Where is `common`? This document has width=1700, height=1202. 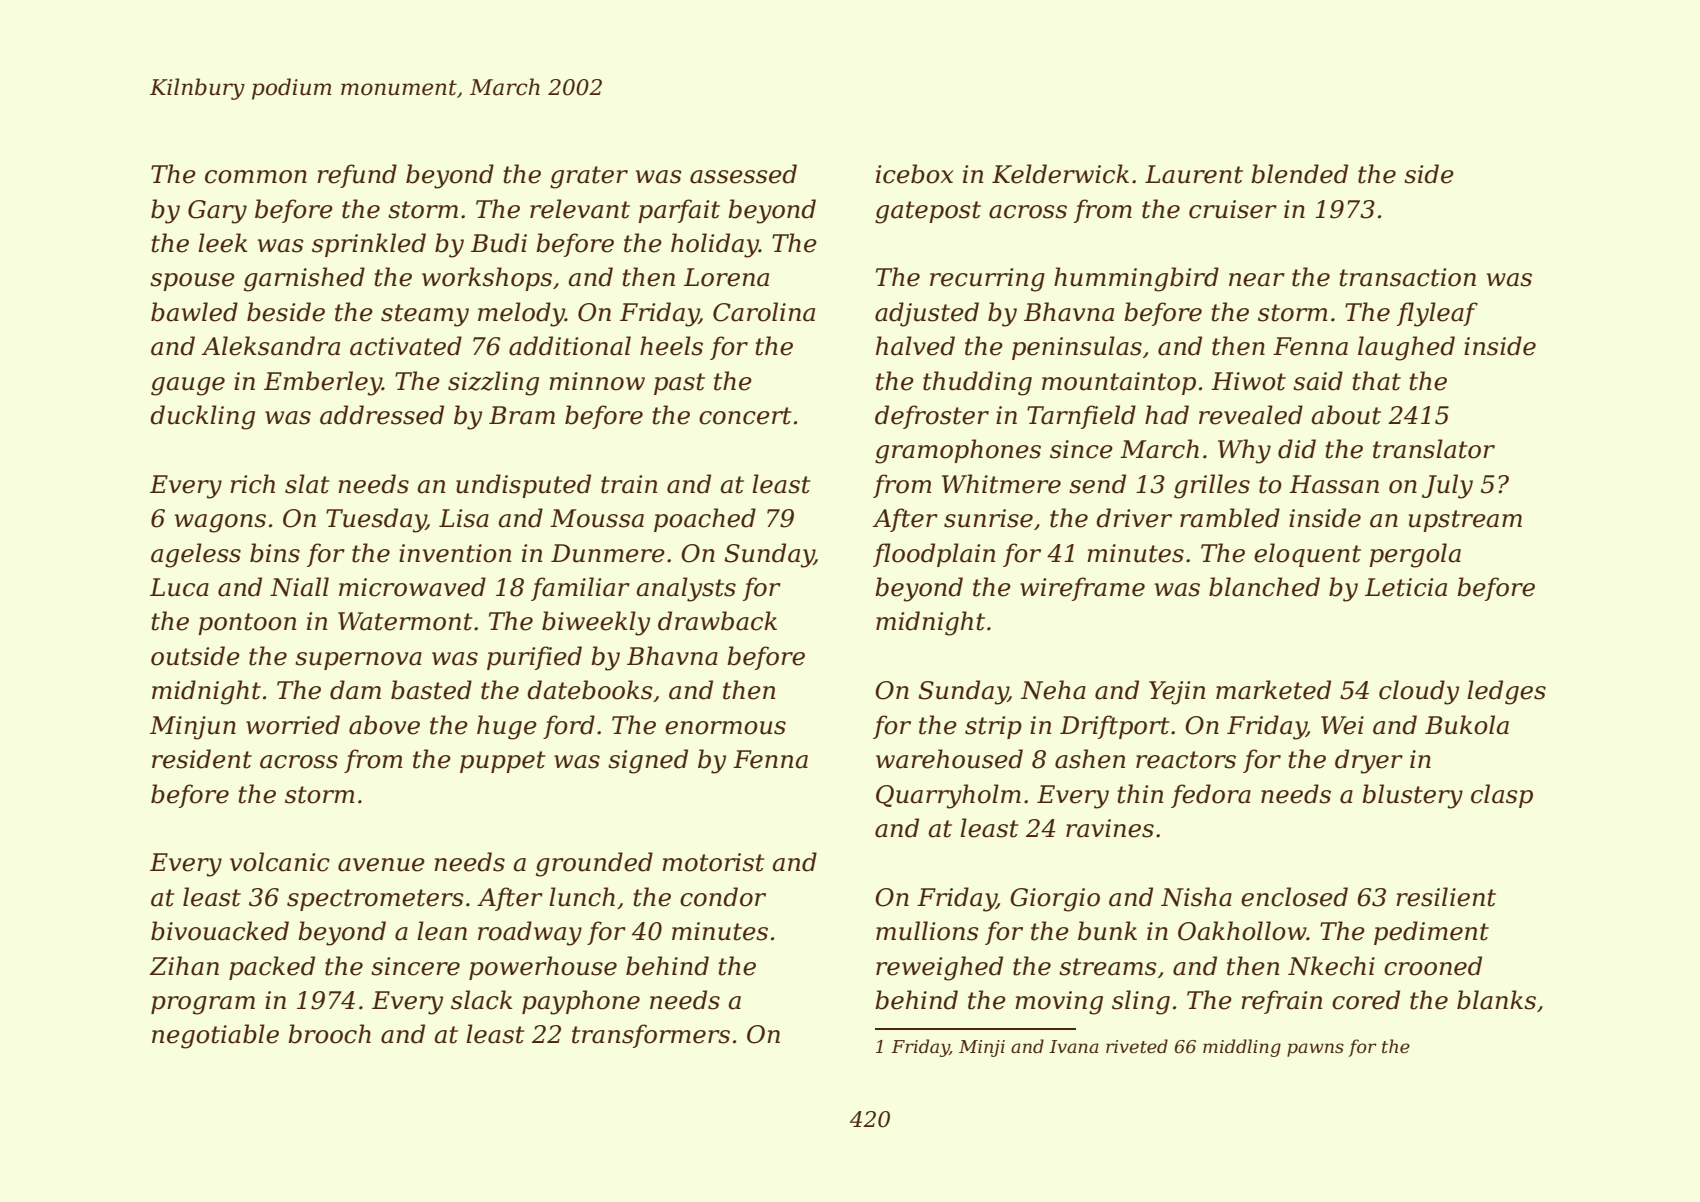
common is located at coordinates (256, 177).
